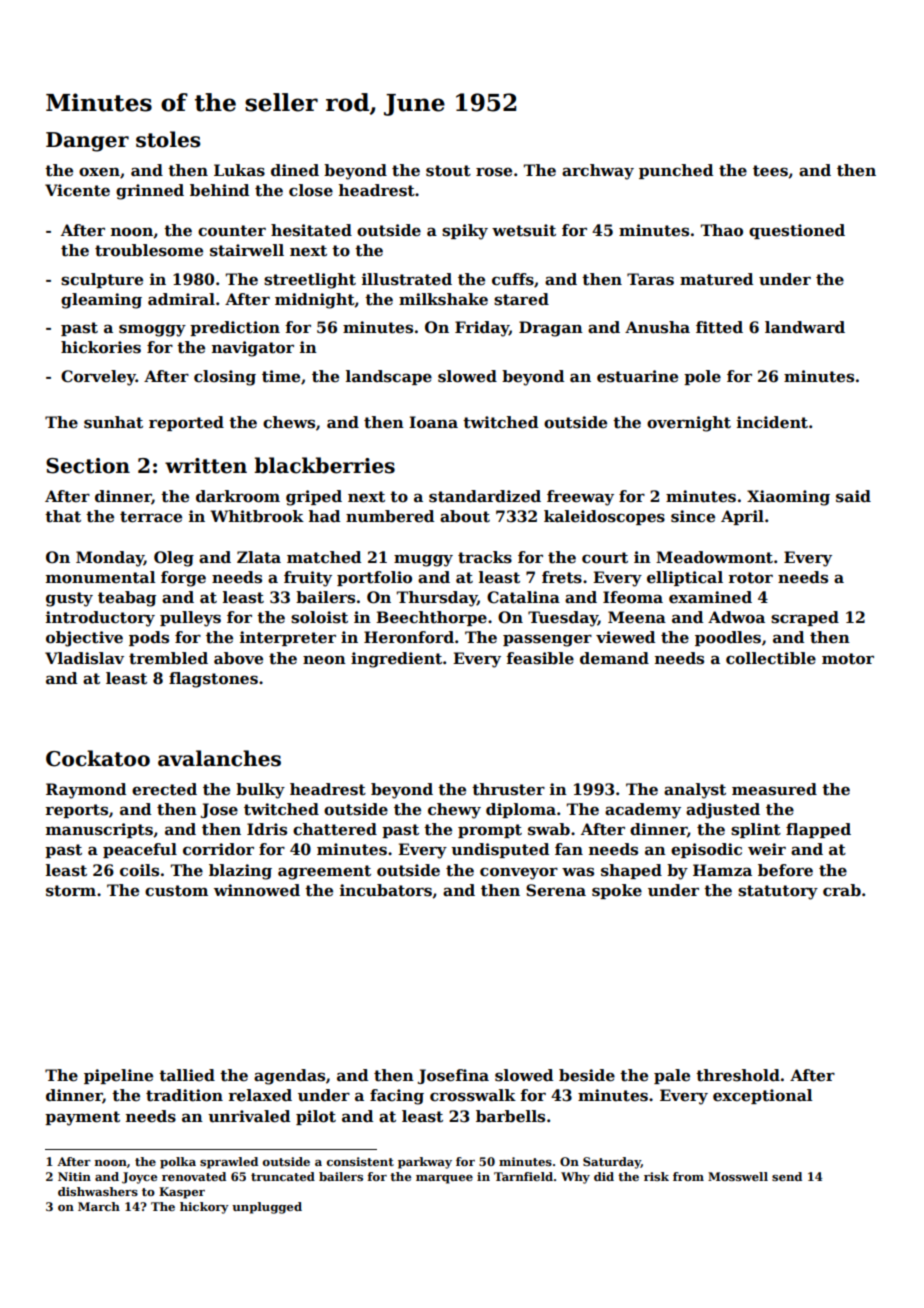  Describe the element at coordinates (805, 618) in the image. I see `scraped` at that location.
